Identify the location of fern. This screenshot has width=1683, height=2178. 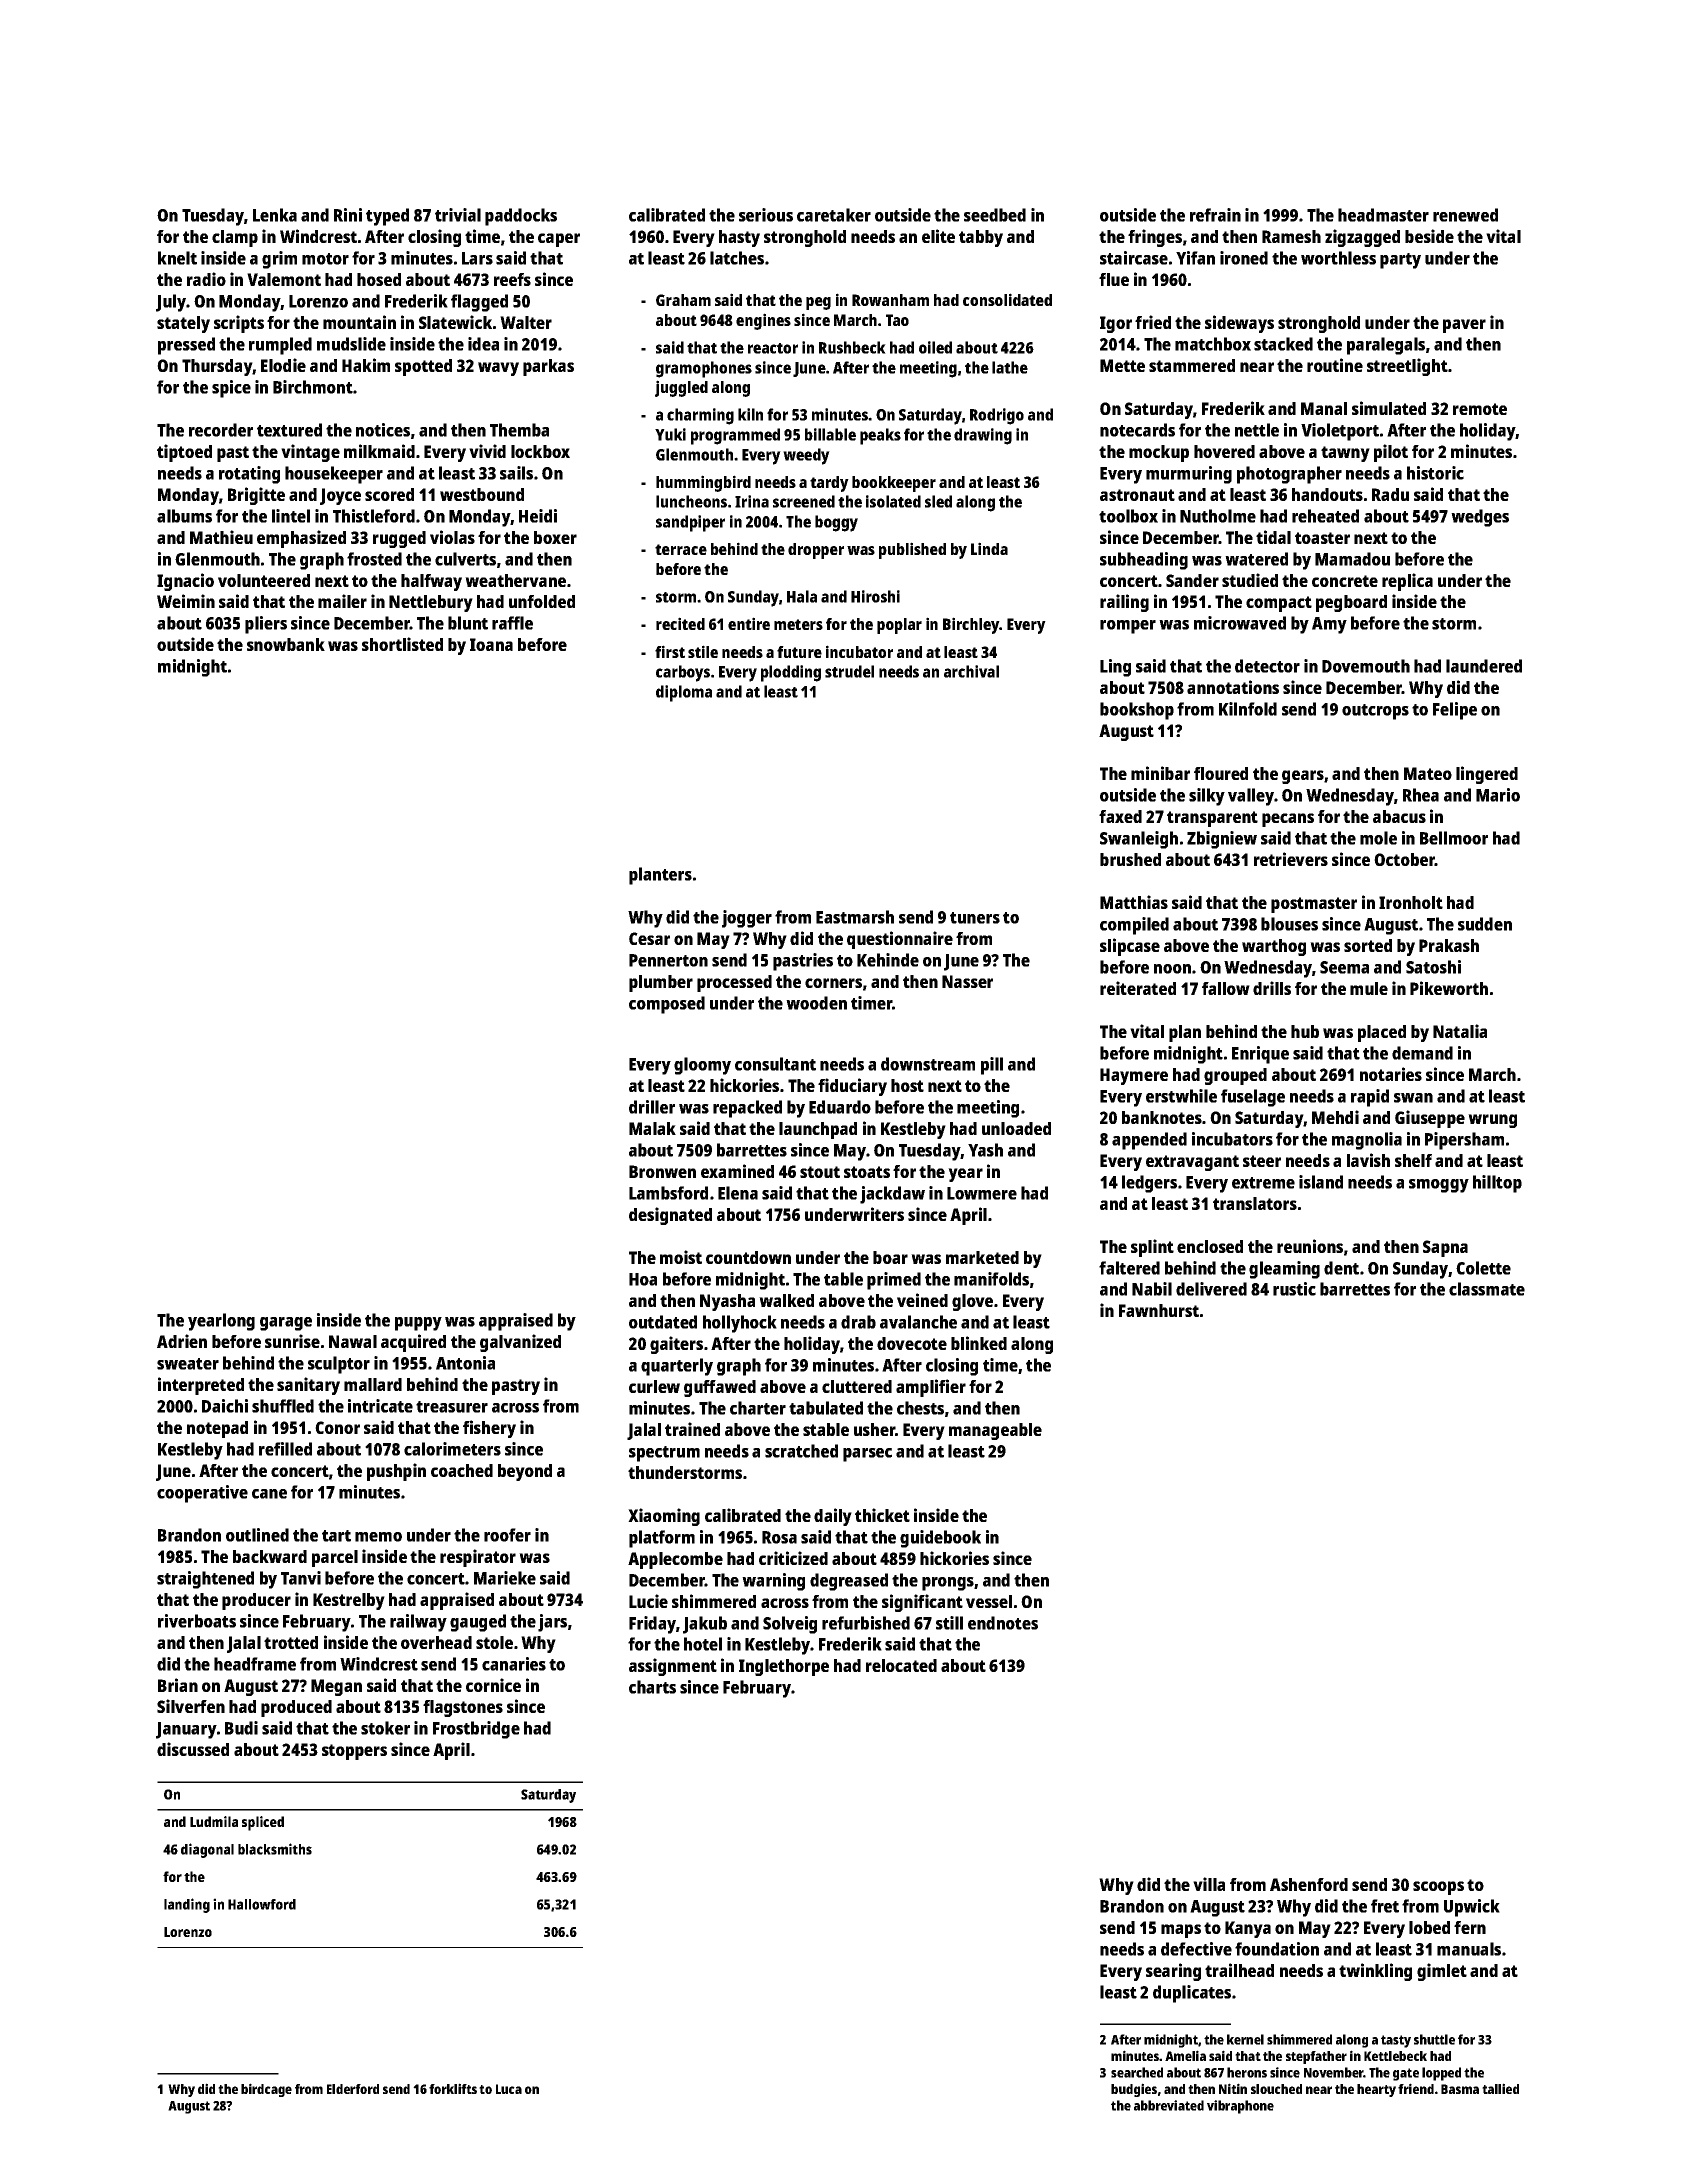
(1470, 1927).
